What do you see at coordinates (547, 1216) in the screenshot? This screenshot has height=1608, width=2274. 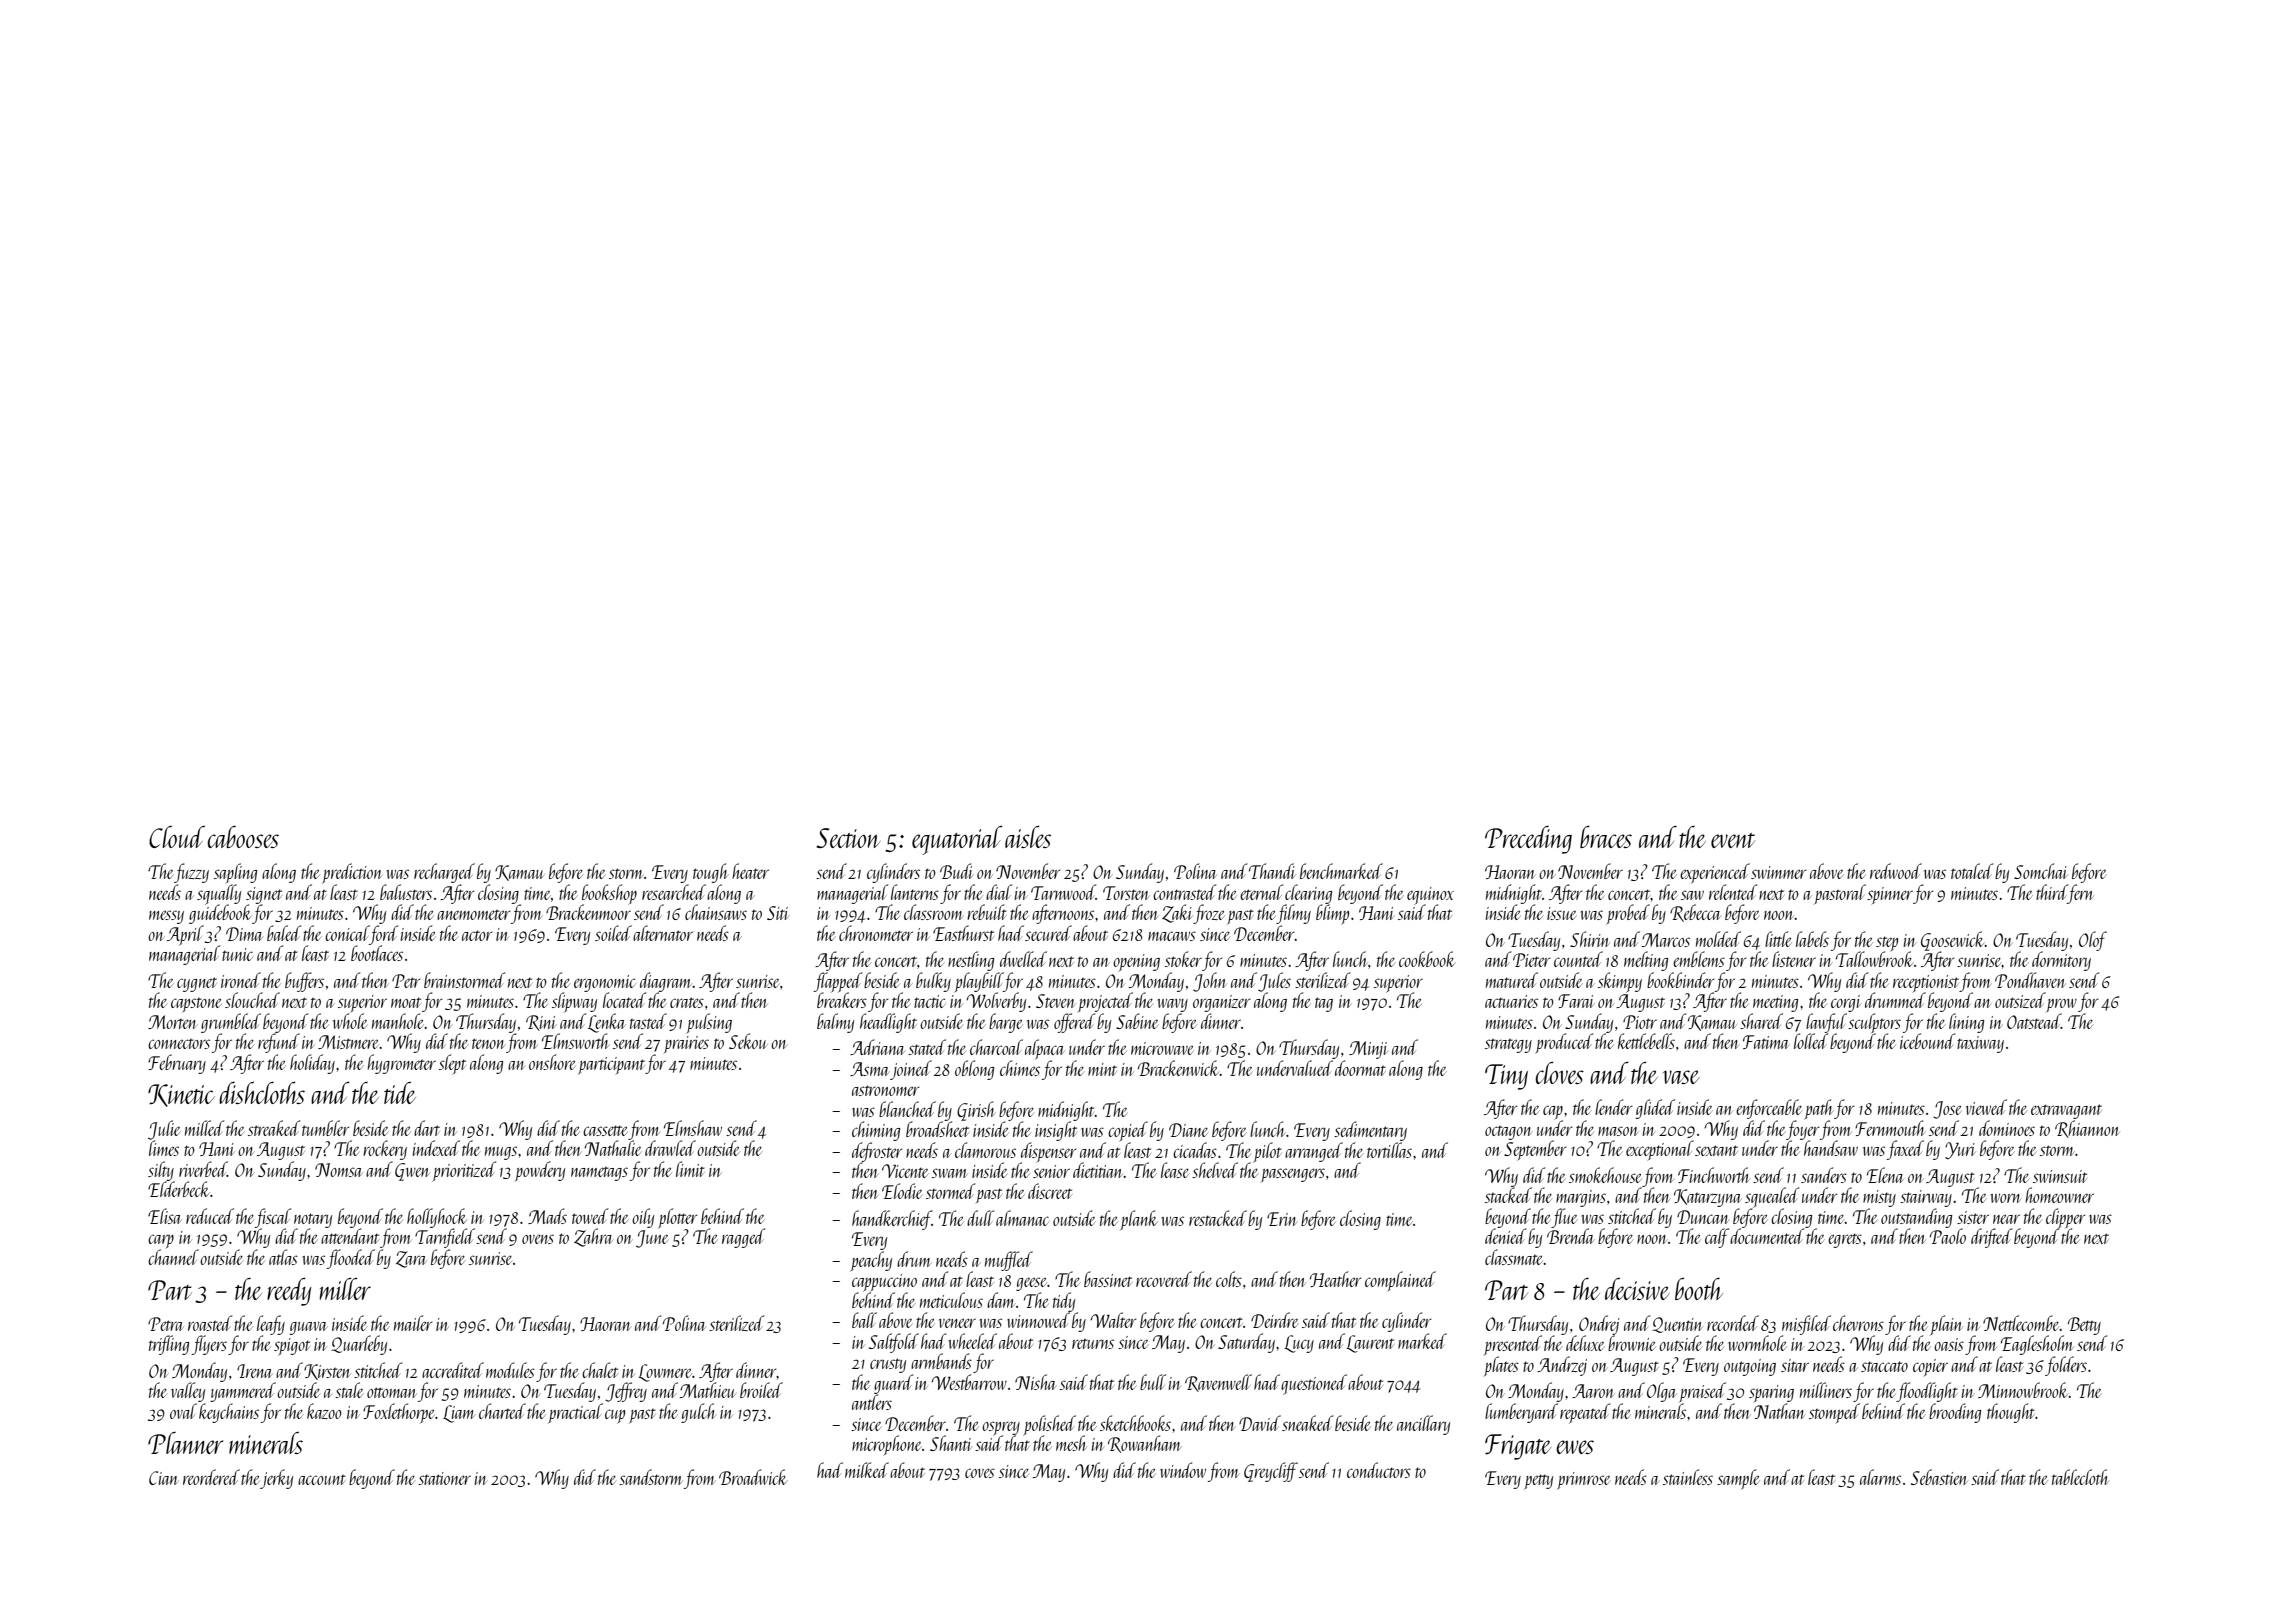 I see `Mads` at bounding box center [547, 1216].
